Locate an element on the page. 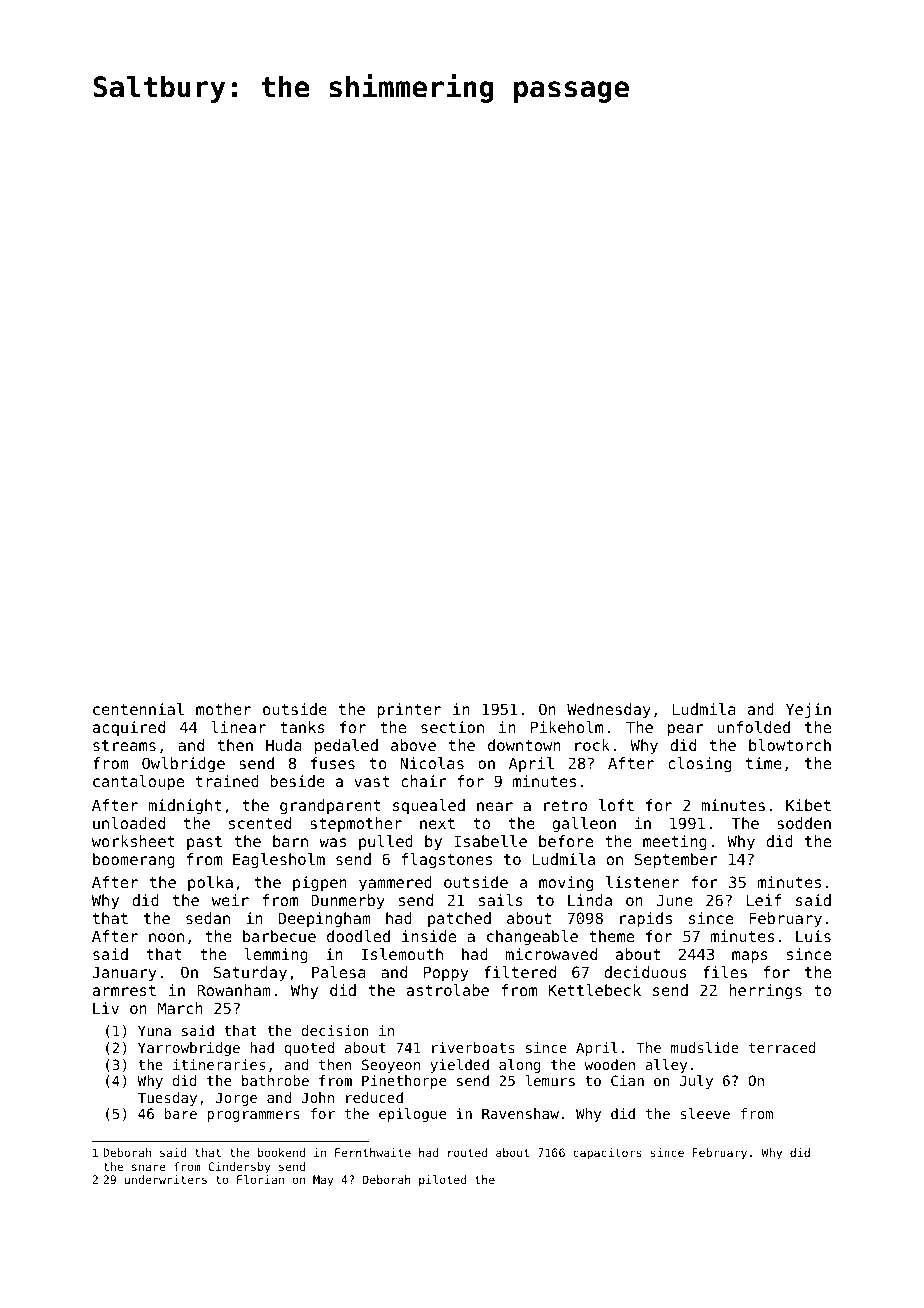 The image size is (924, 1308). noon is located at coordinates (166, 937).
